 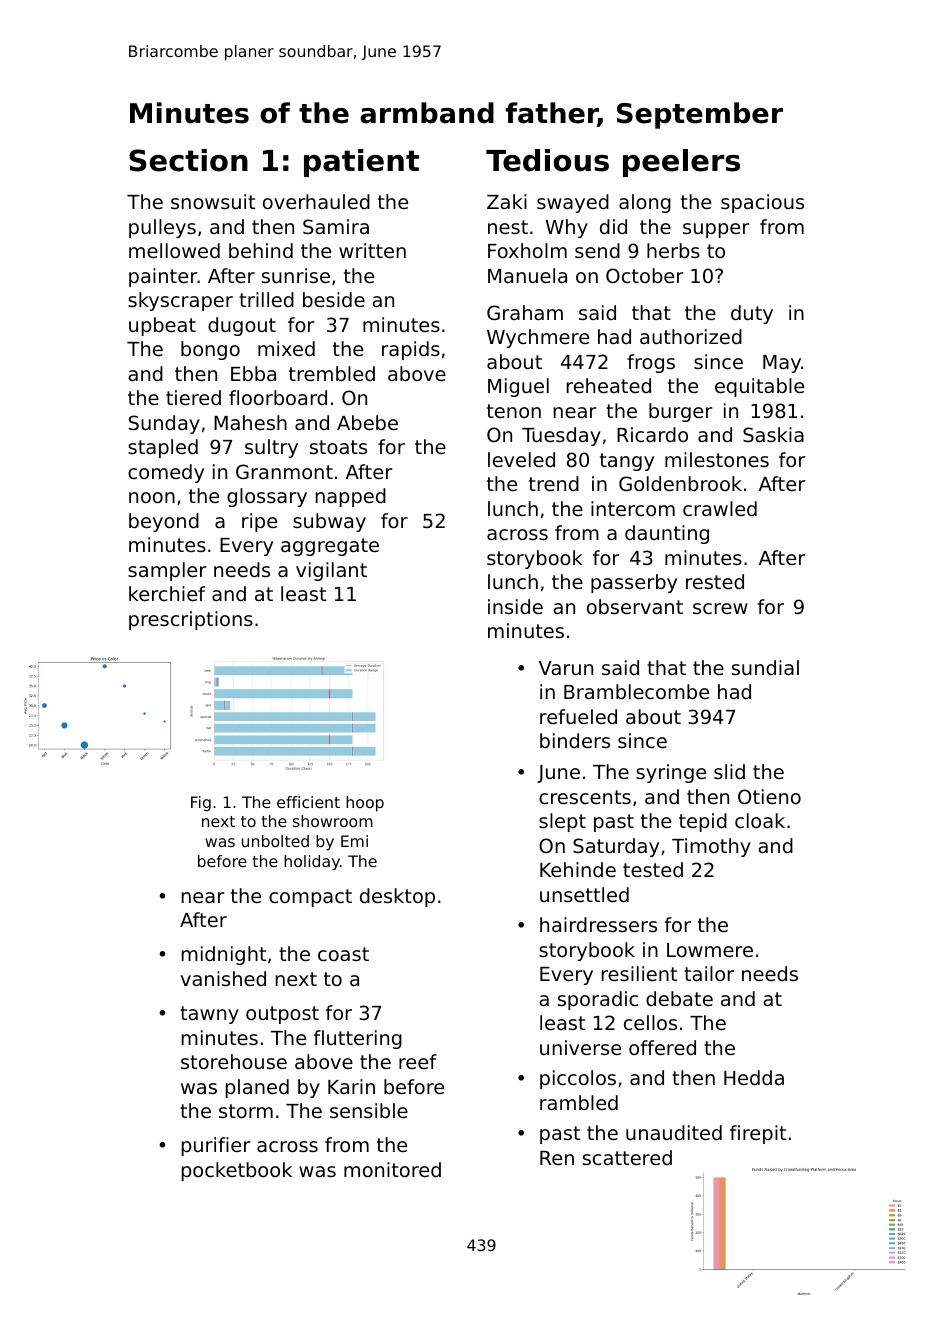 I want to click on Foxholm, so click(x=527, y=250).
